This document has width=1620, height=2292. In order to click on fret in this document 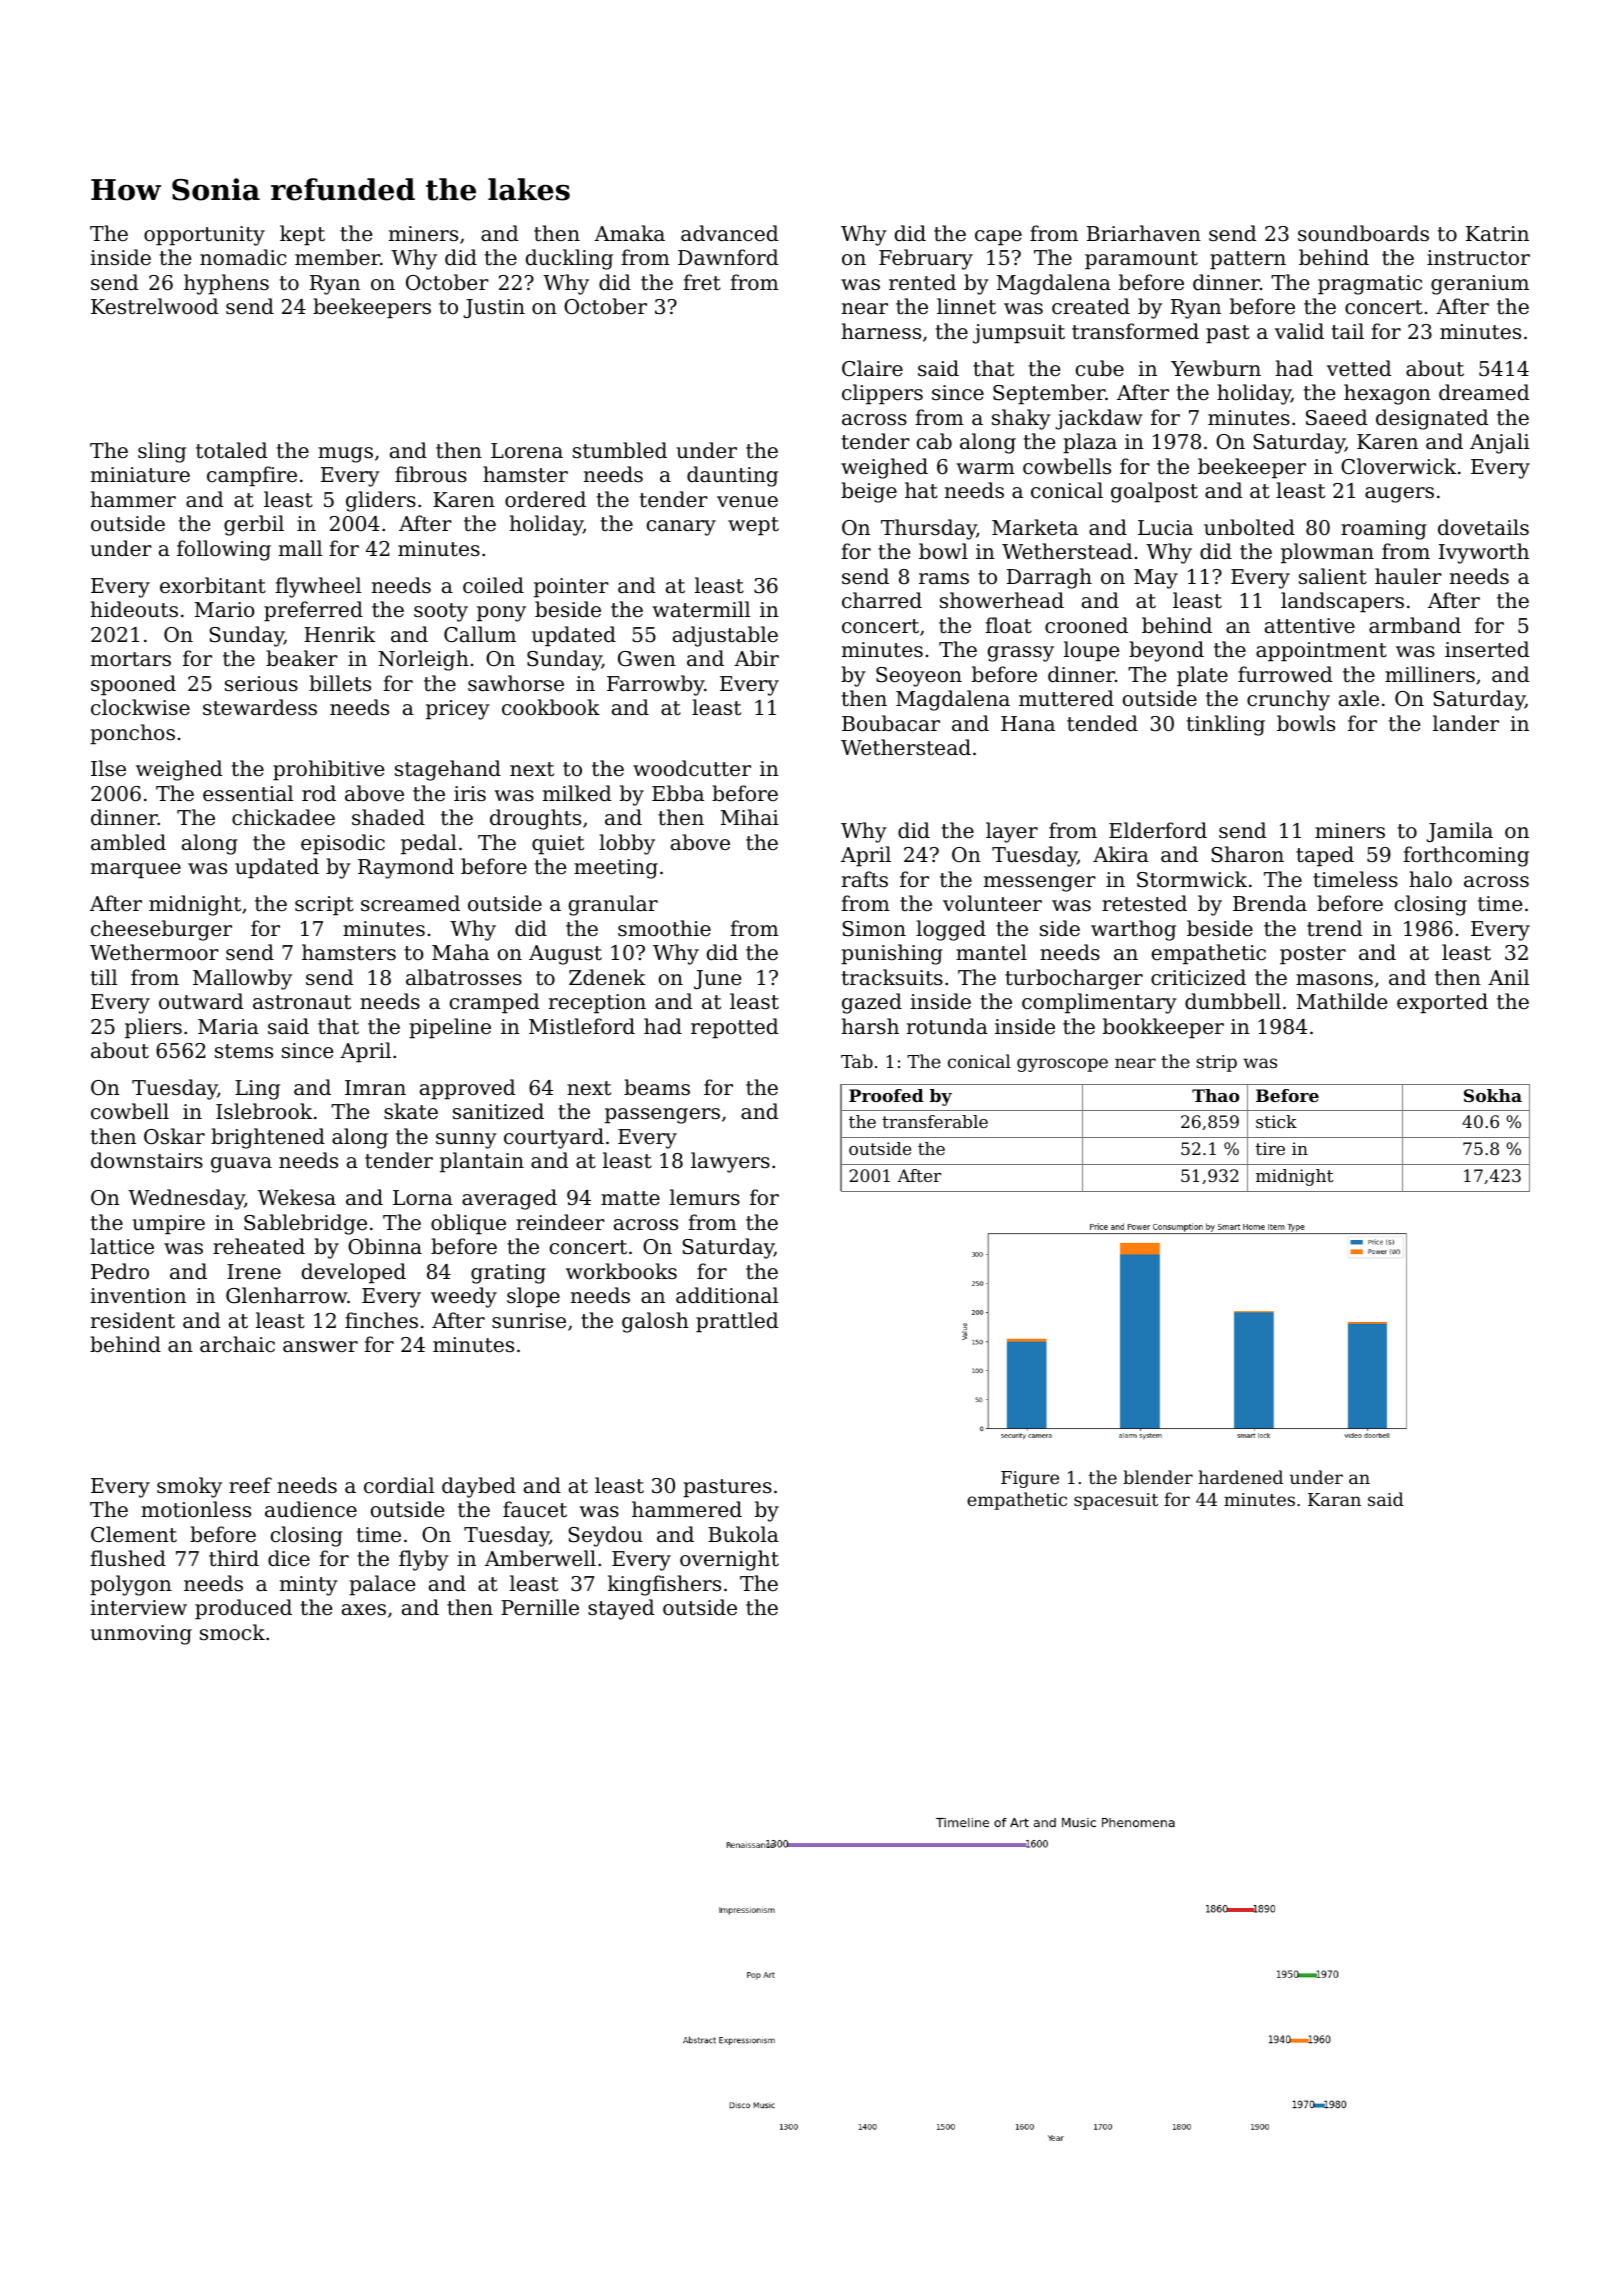, I will do `click(702, 282)`.
